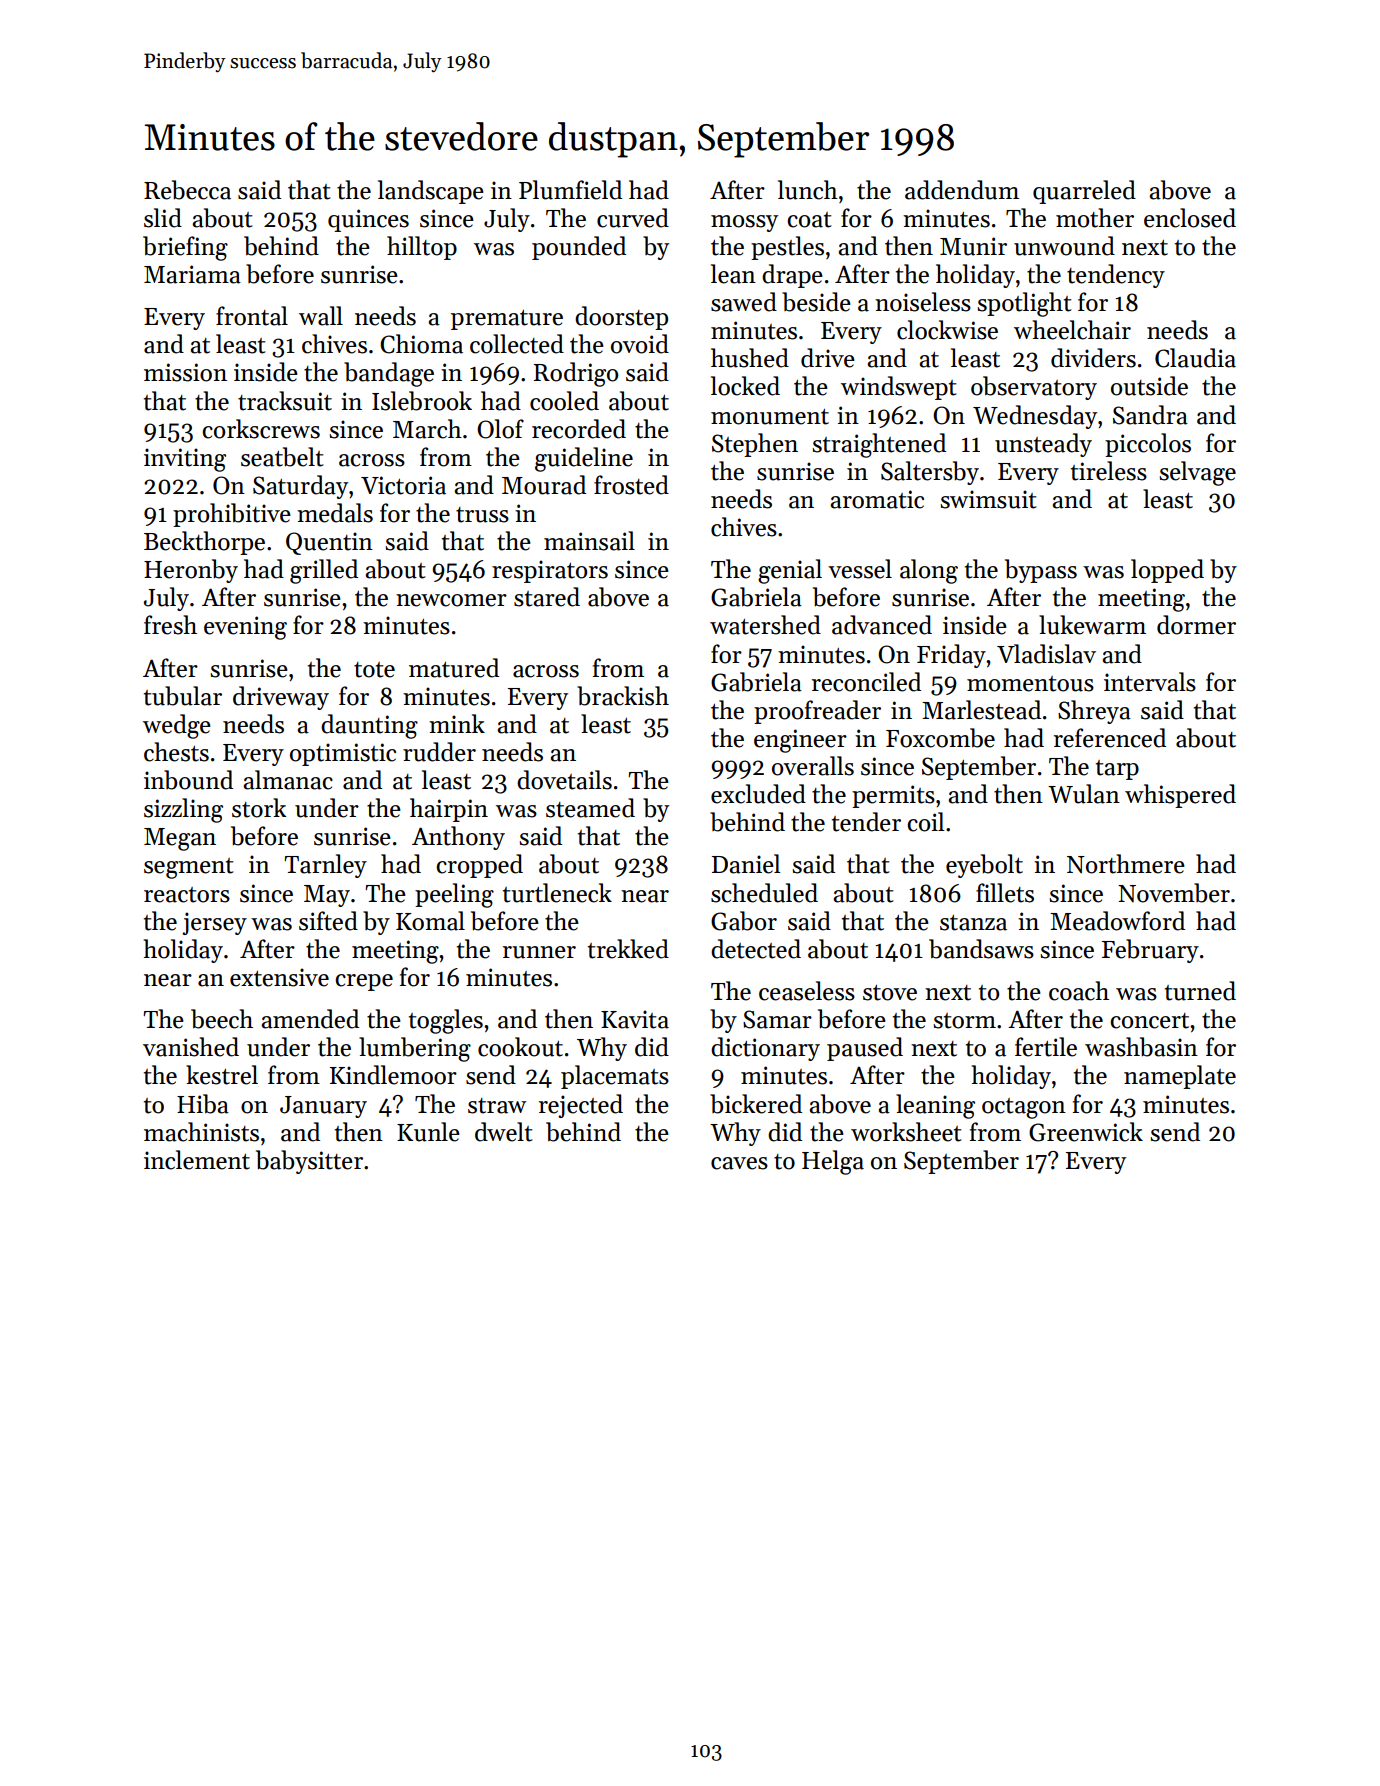 The height and width of the screenshot is (1786, 1380). Describe the element at coordinates (415, 1049) in the screenshot. I see `lumbering` at that location.
